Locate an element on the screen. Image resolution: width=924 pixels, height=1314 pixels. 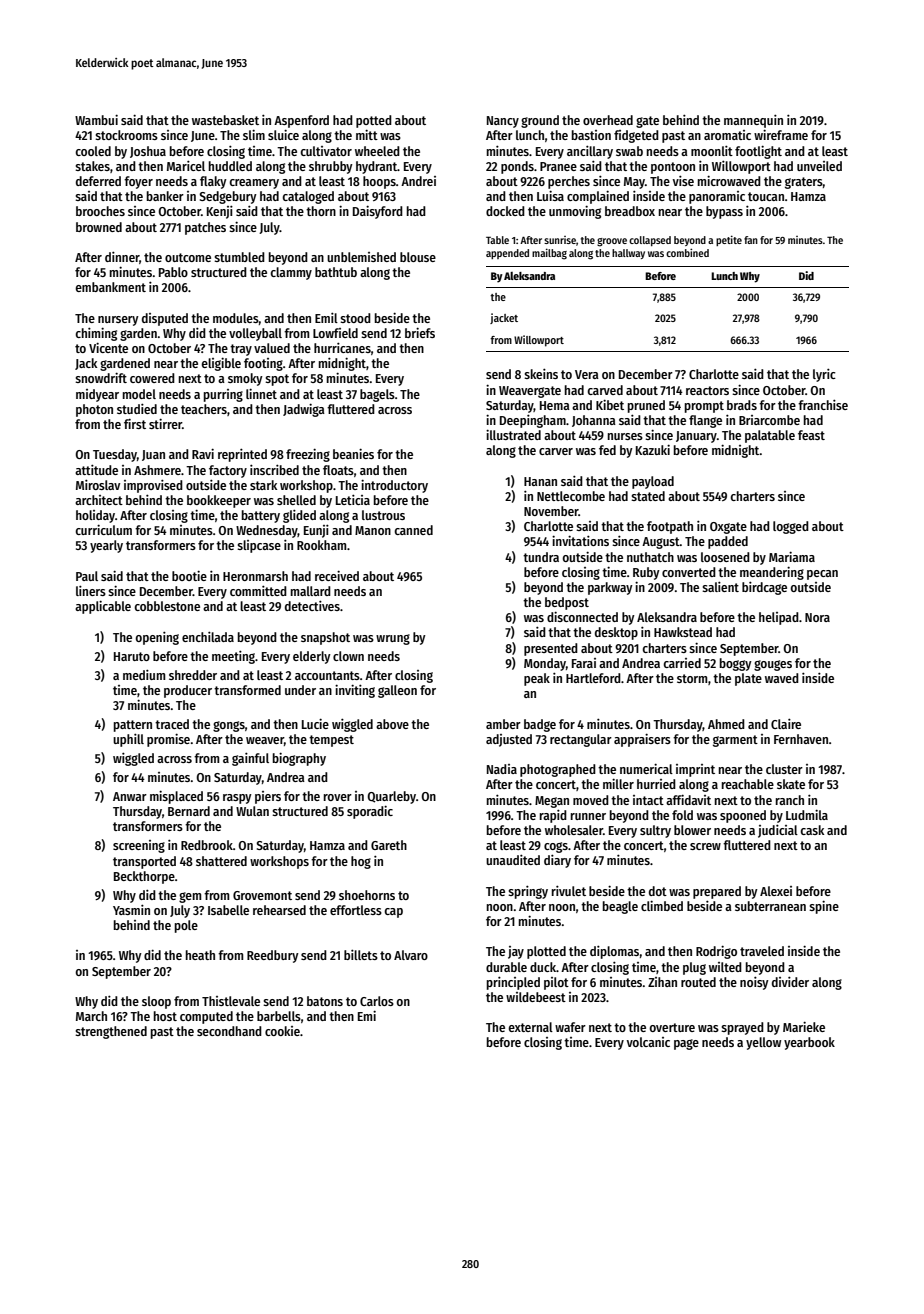
stumbled is located at coordinates (239, 257).
